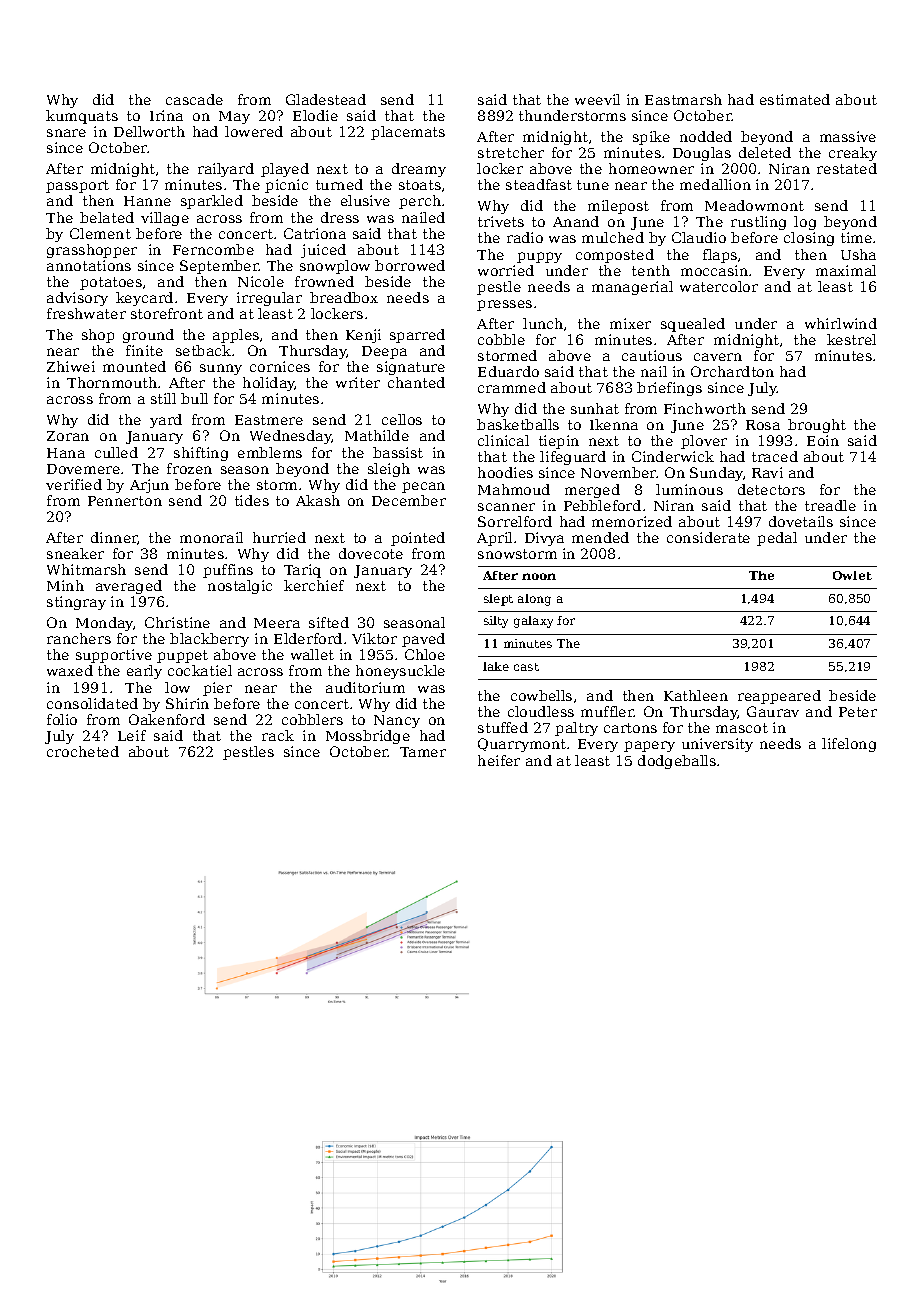  I want to click on considerate, so click(708, 537).
